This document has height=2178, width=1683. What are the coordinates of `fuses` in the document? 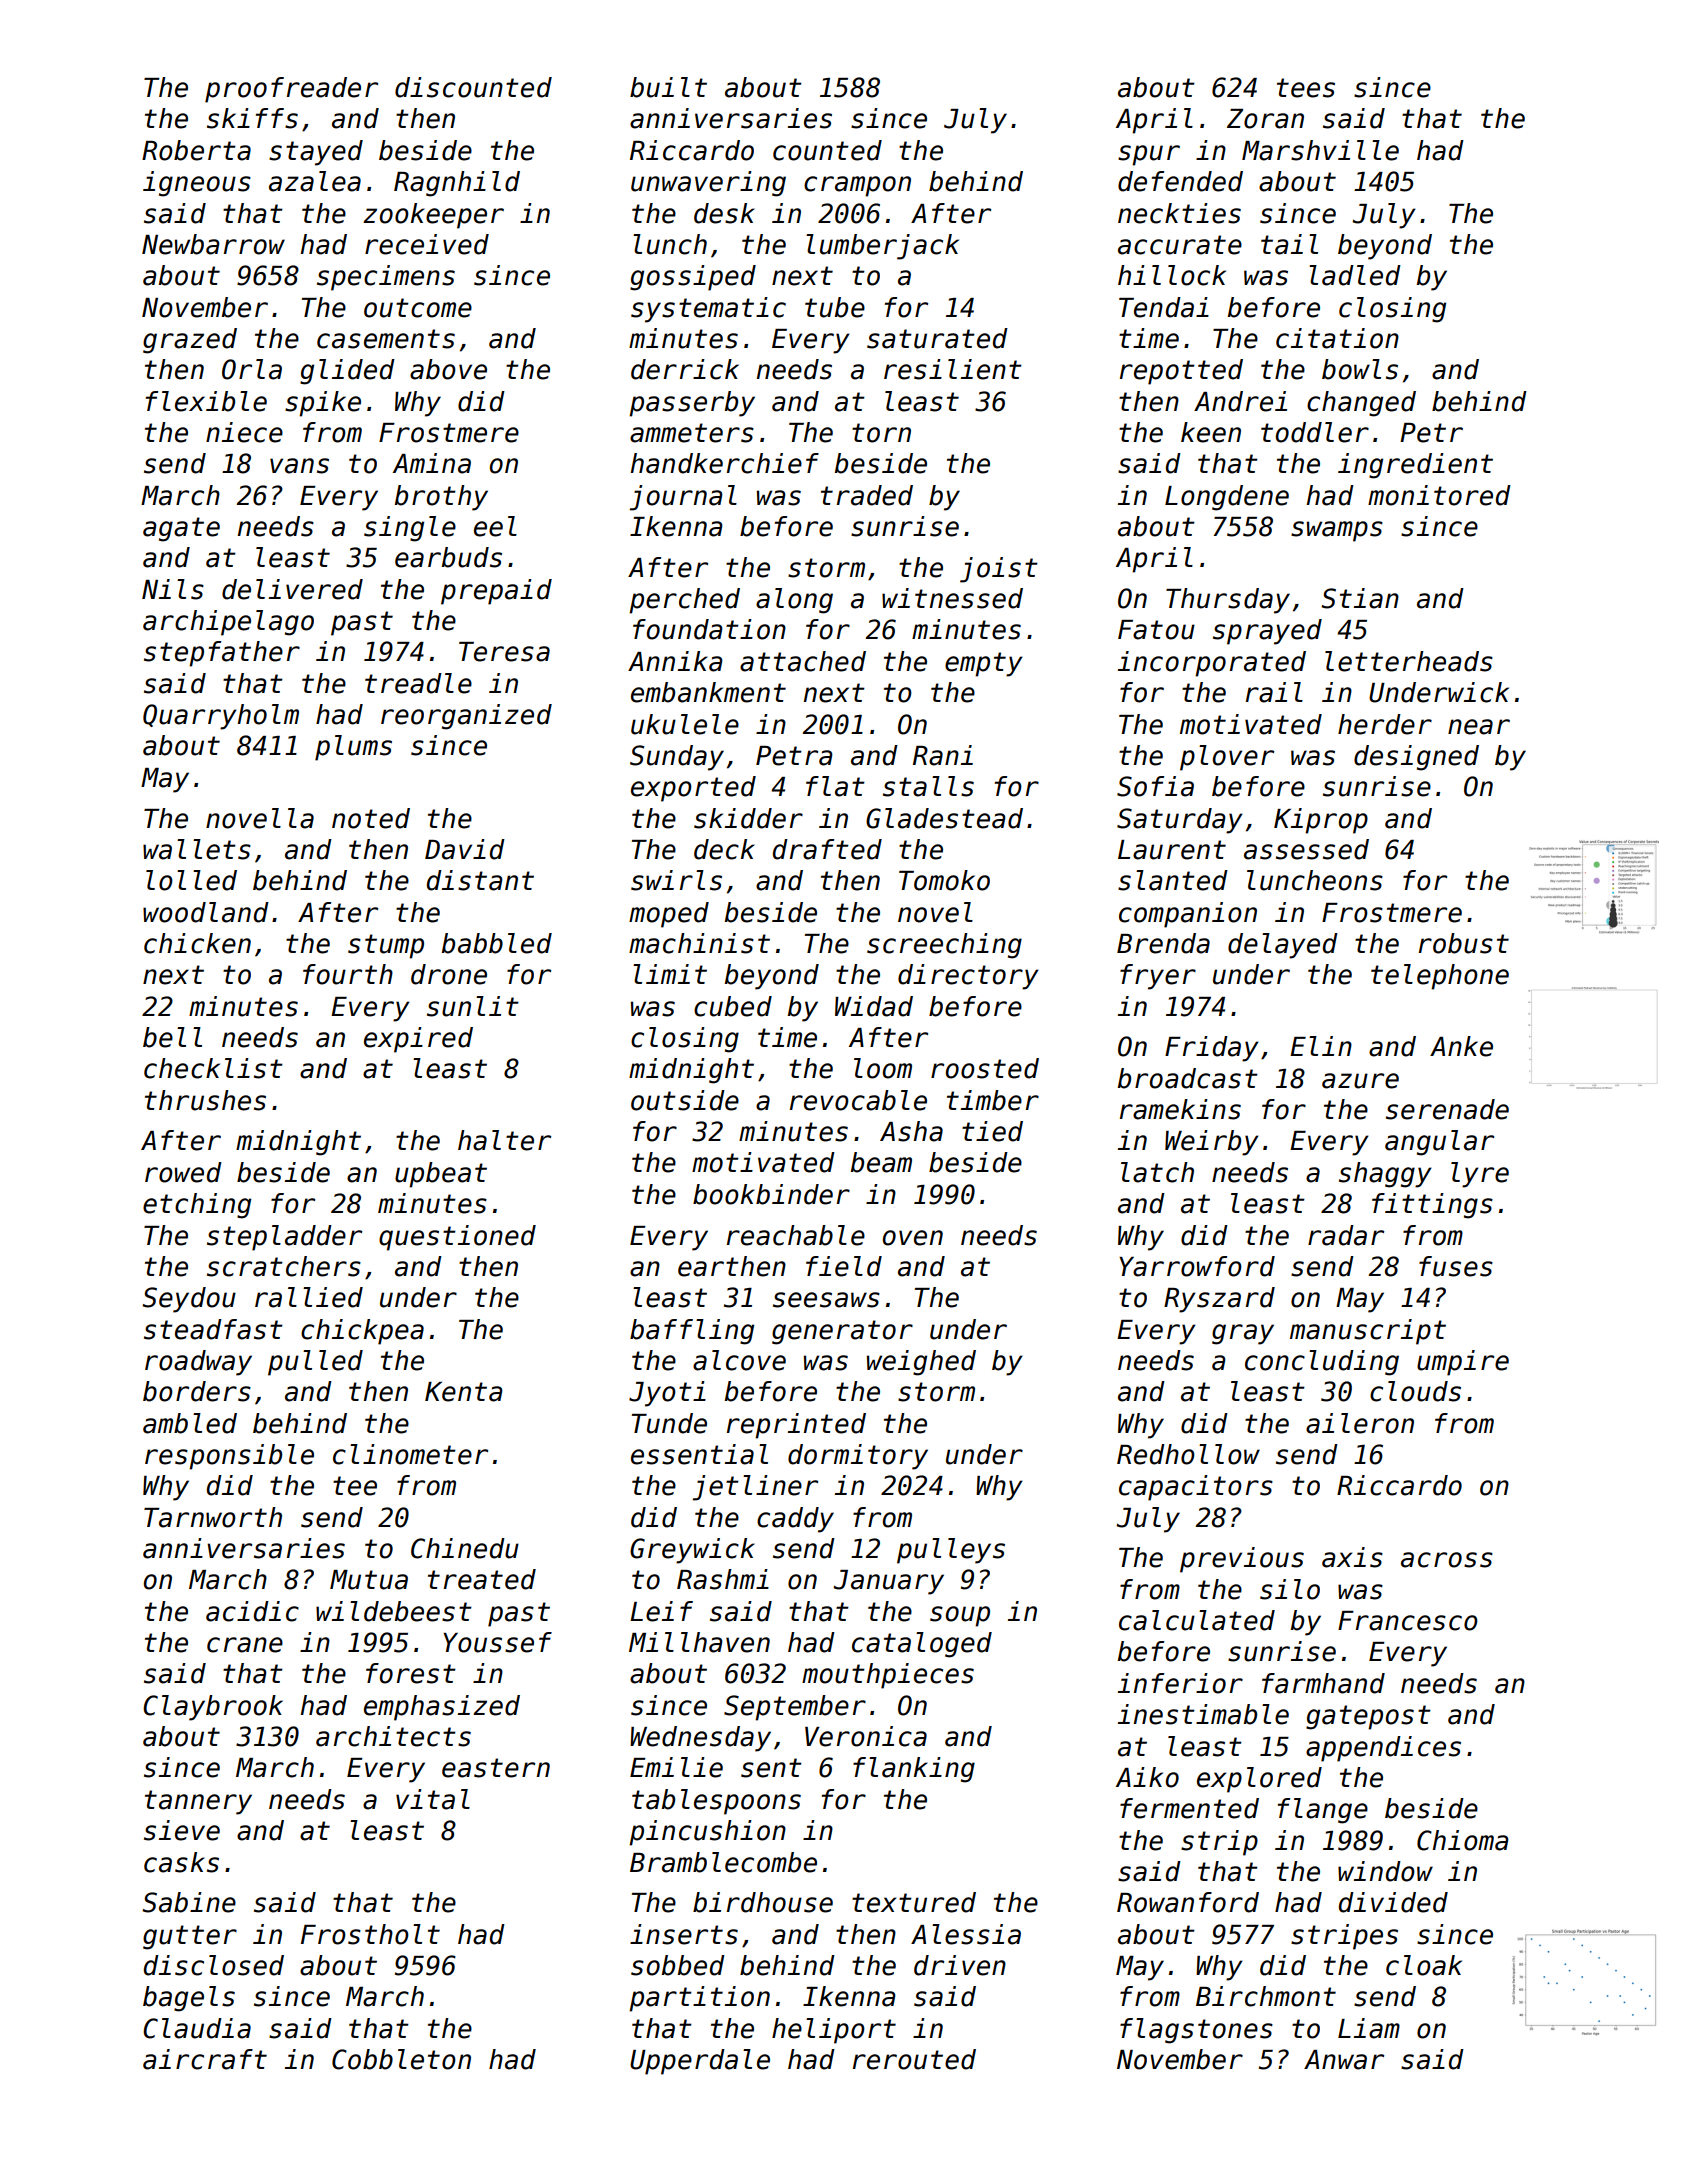 It's located at (1456, 1266).
